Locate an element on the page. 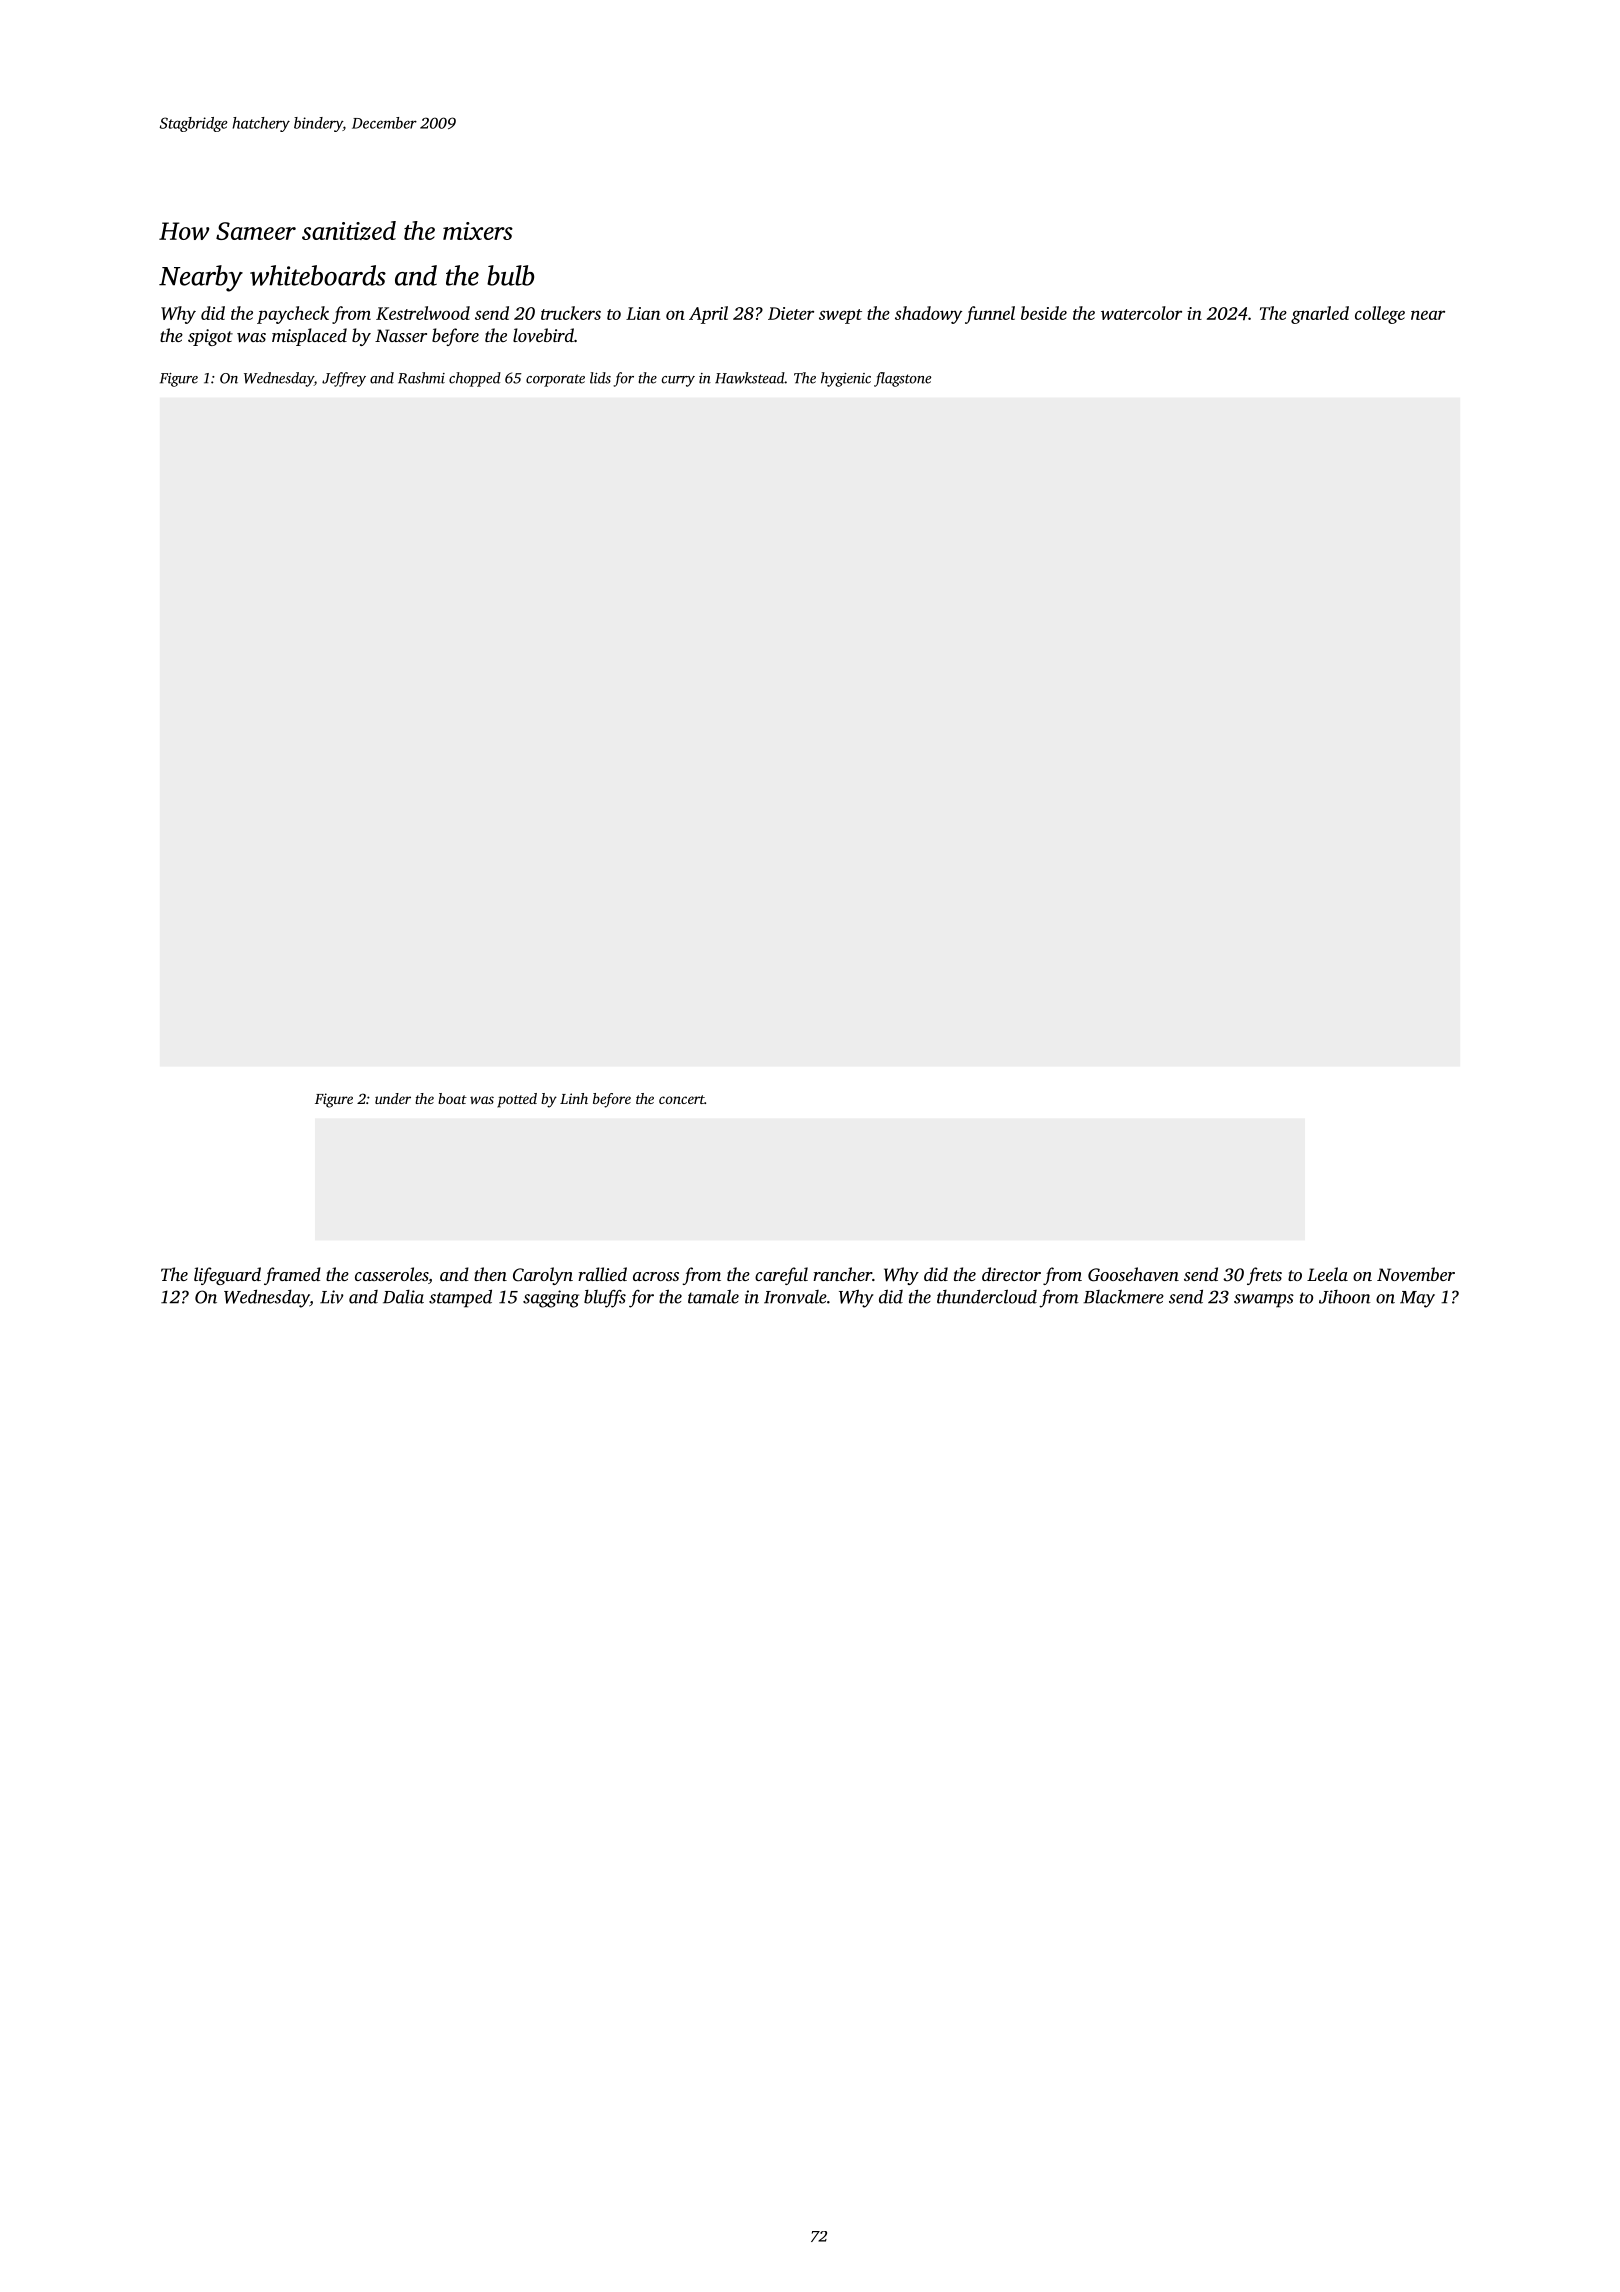  spigot is located at coordinates (210, 337).
